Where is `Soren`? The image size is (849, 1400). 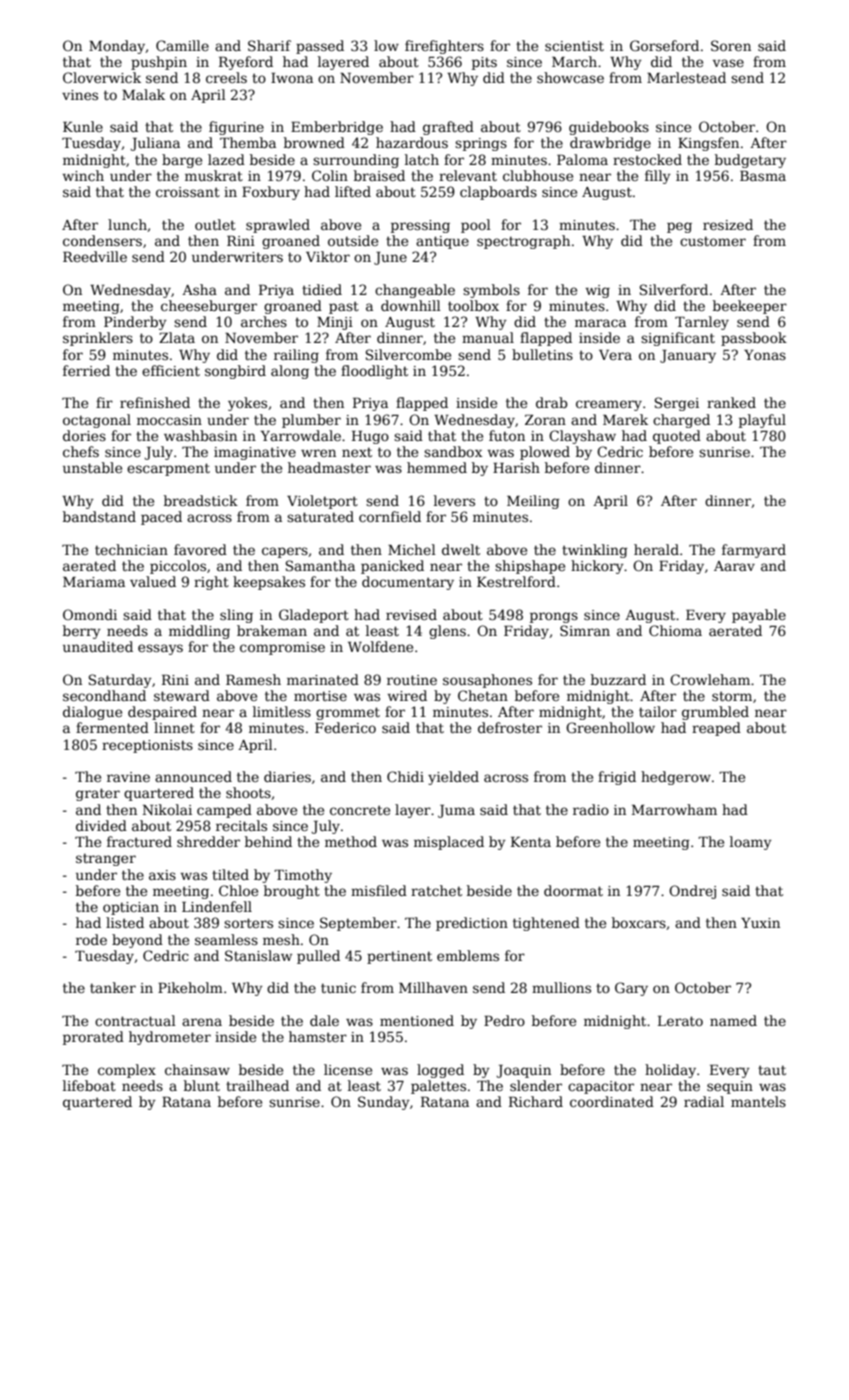
Soren is located at coordinates (731, 45).
